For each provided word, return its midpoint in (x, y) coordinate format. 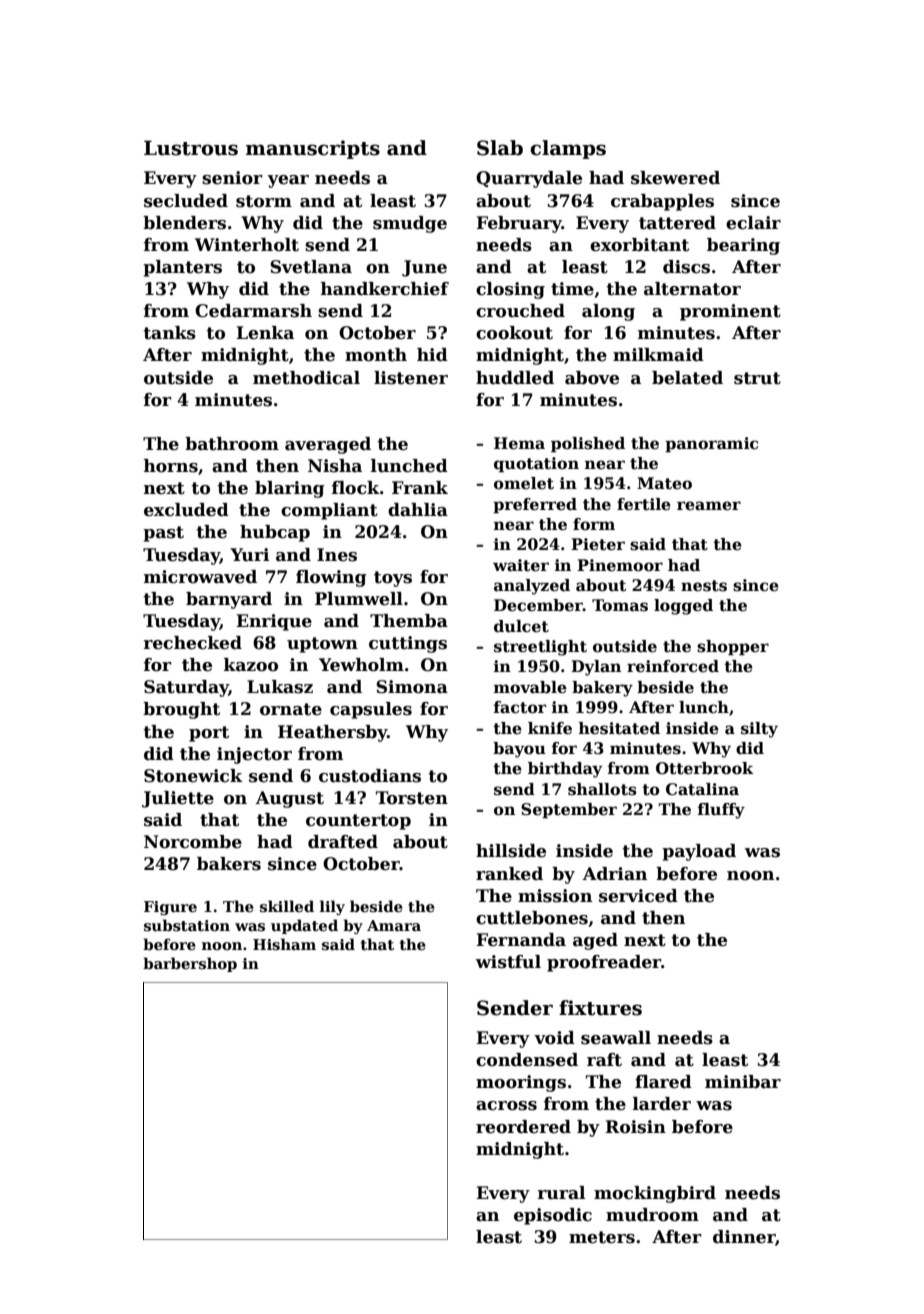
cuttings (408, 644)
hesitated (619, 728)
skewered (675, 178)
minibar (743, 1082)
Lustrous (191, 148)
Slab (500, 148)
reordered (523, 1127)
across (506, 1106)
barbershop (190, 964)
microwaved (200, 577)
